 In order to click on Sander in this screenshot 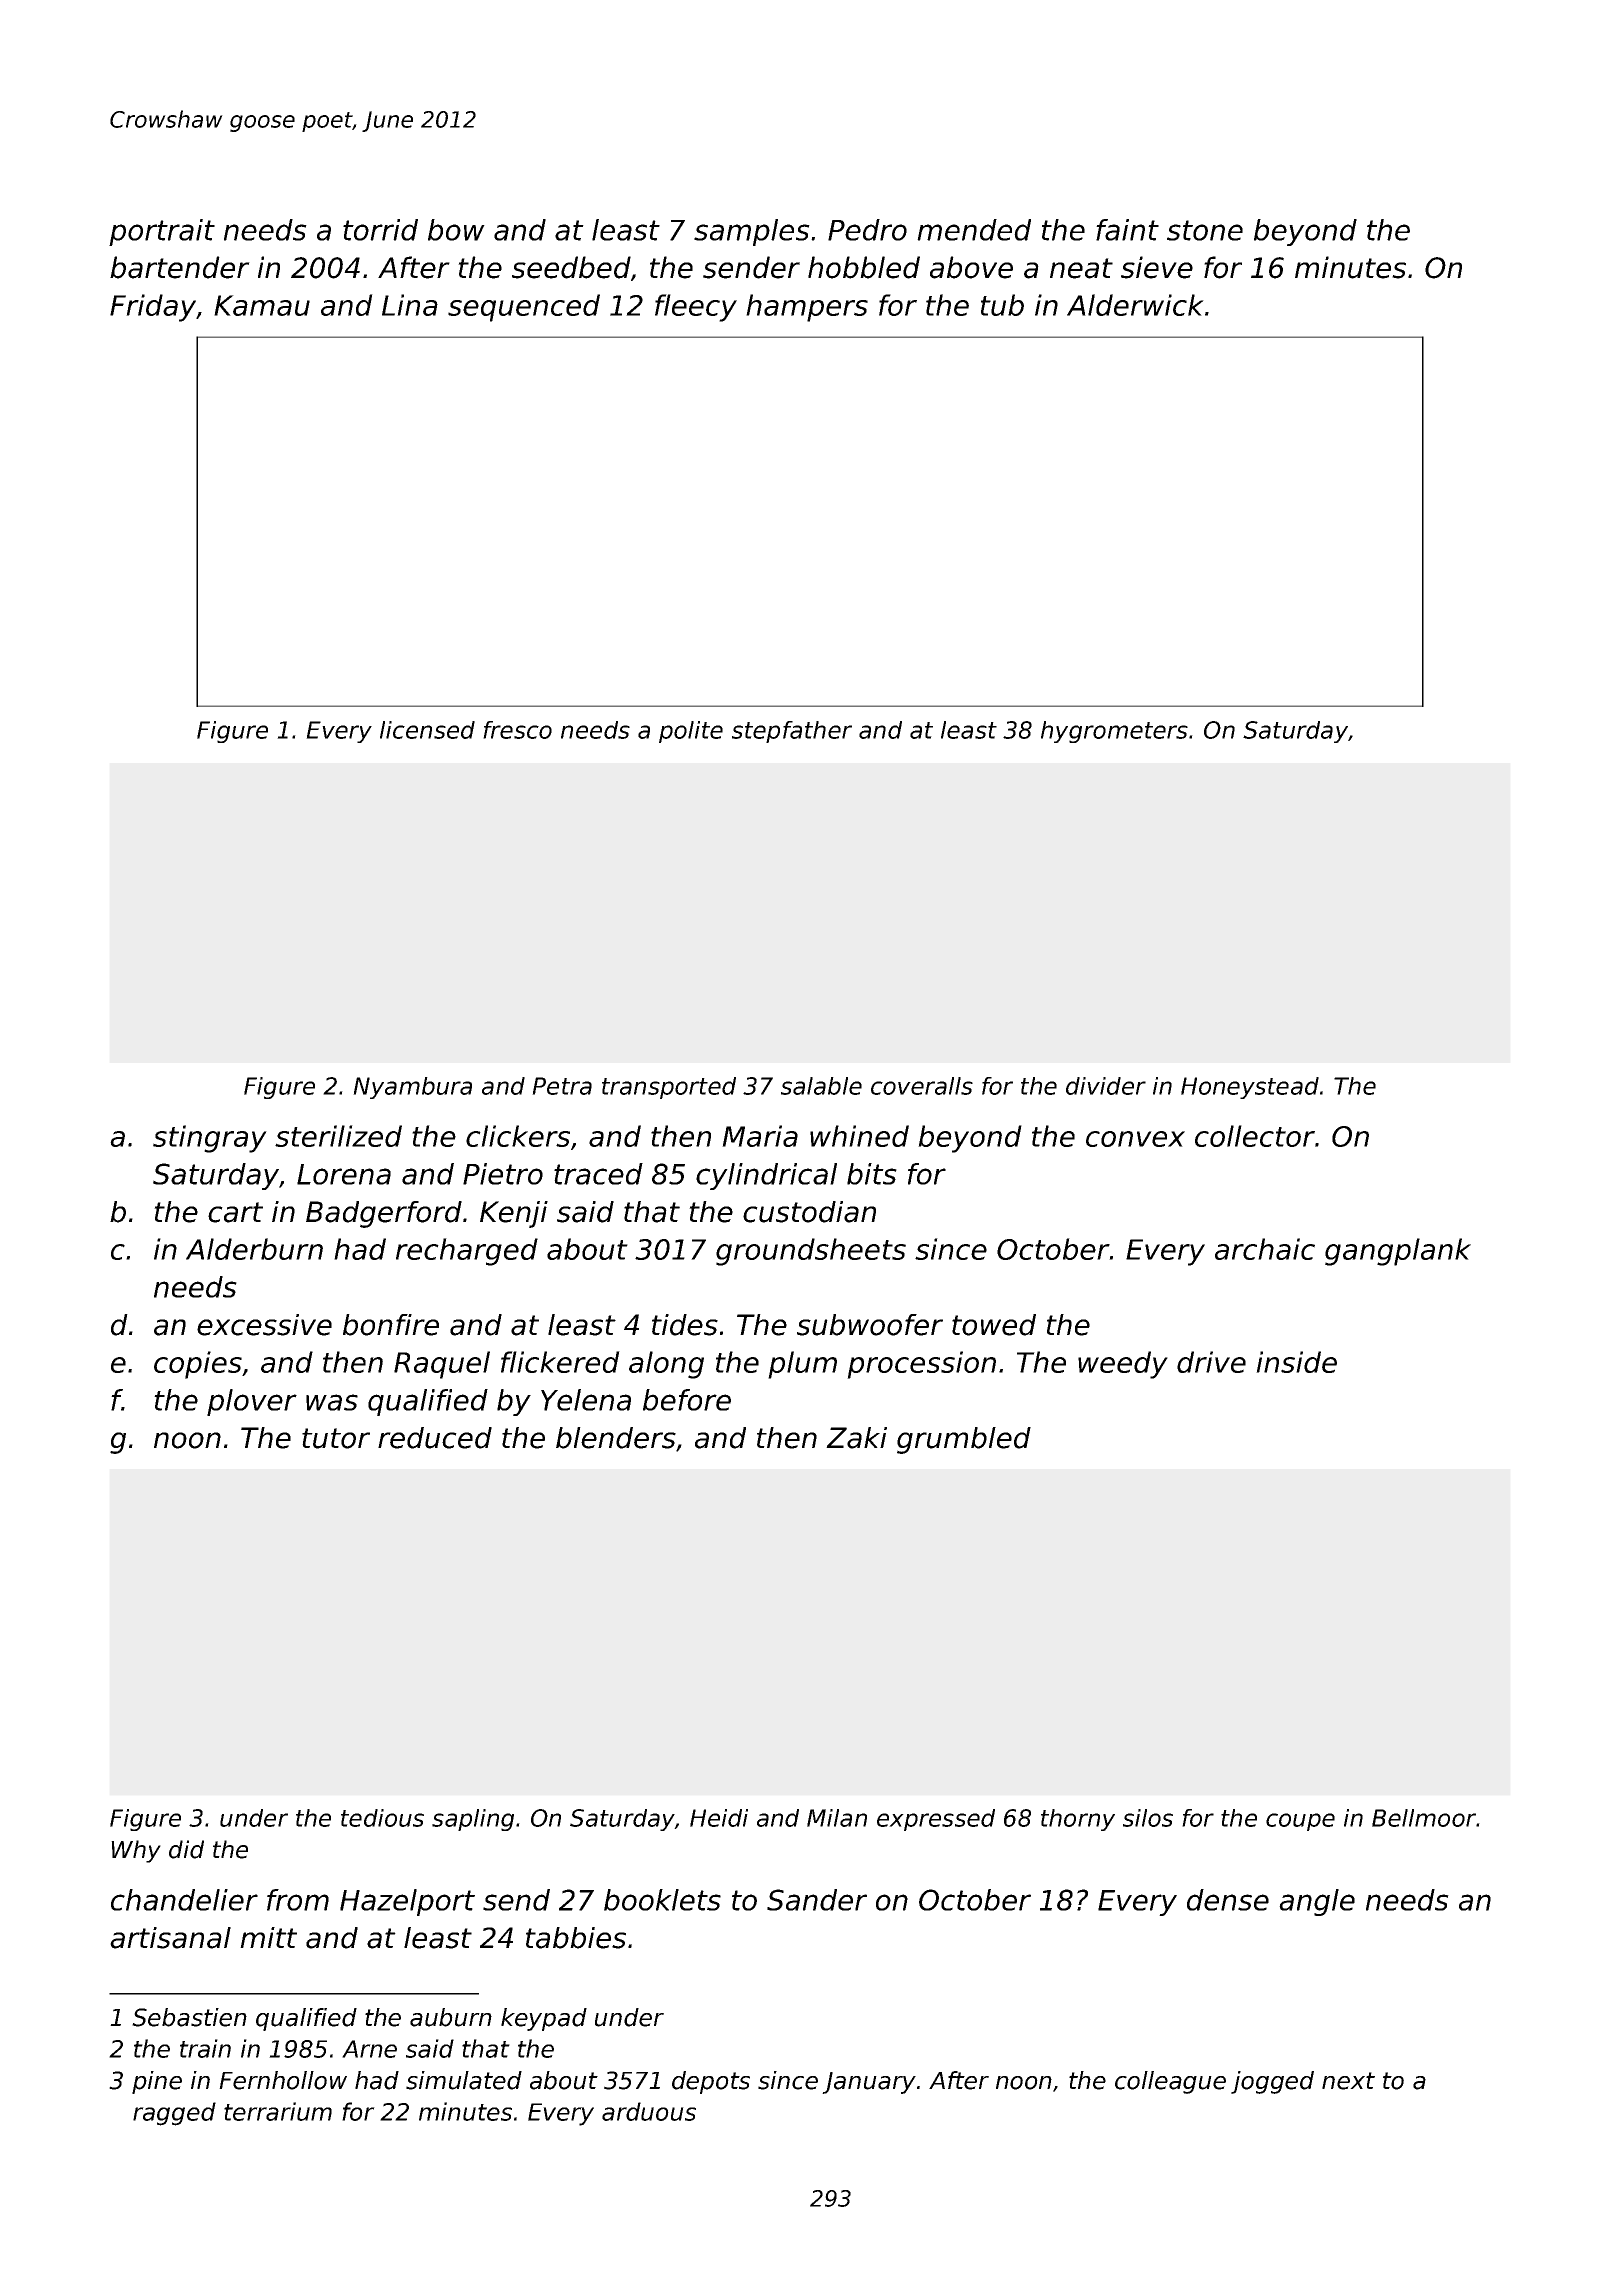, I will do `click(817, 1900)`.
